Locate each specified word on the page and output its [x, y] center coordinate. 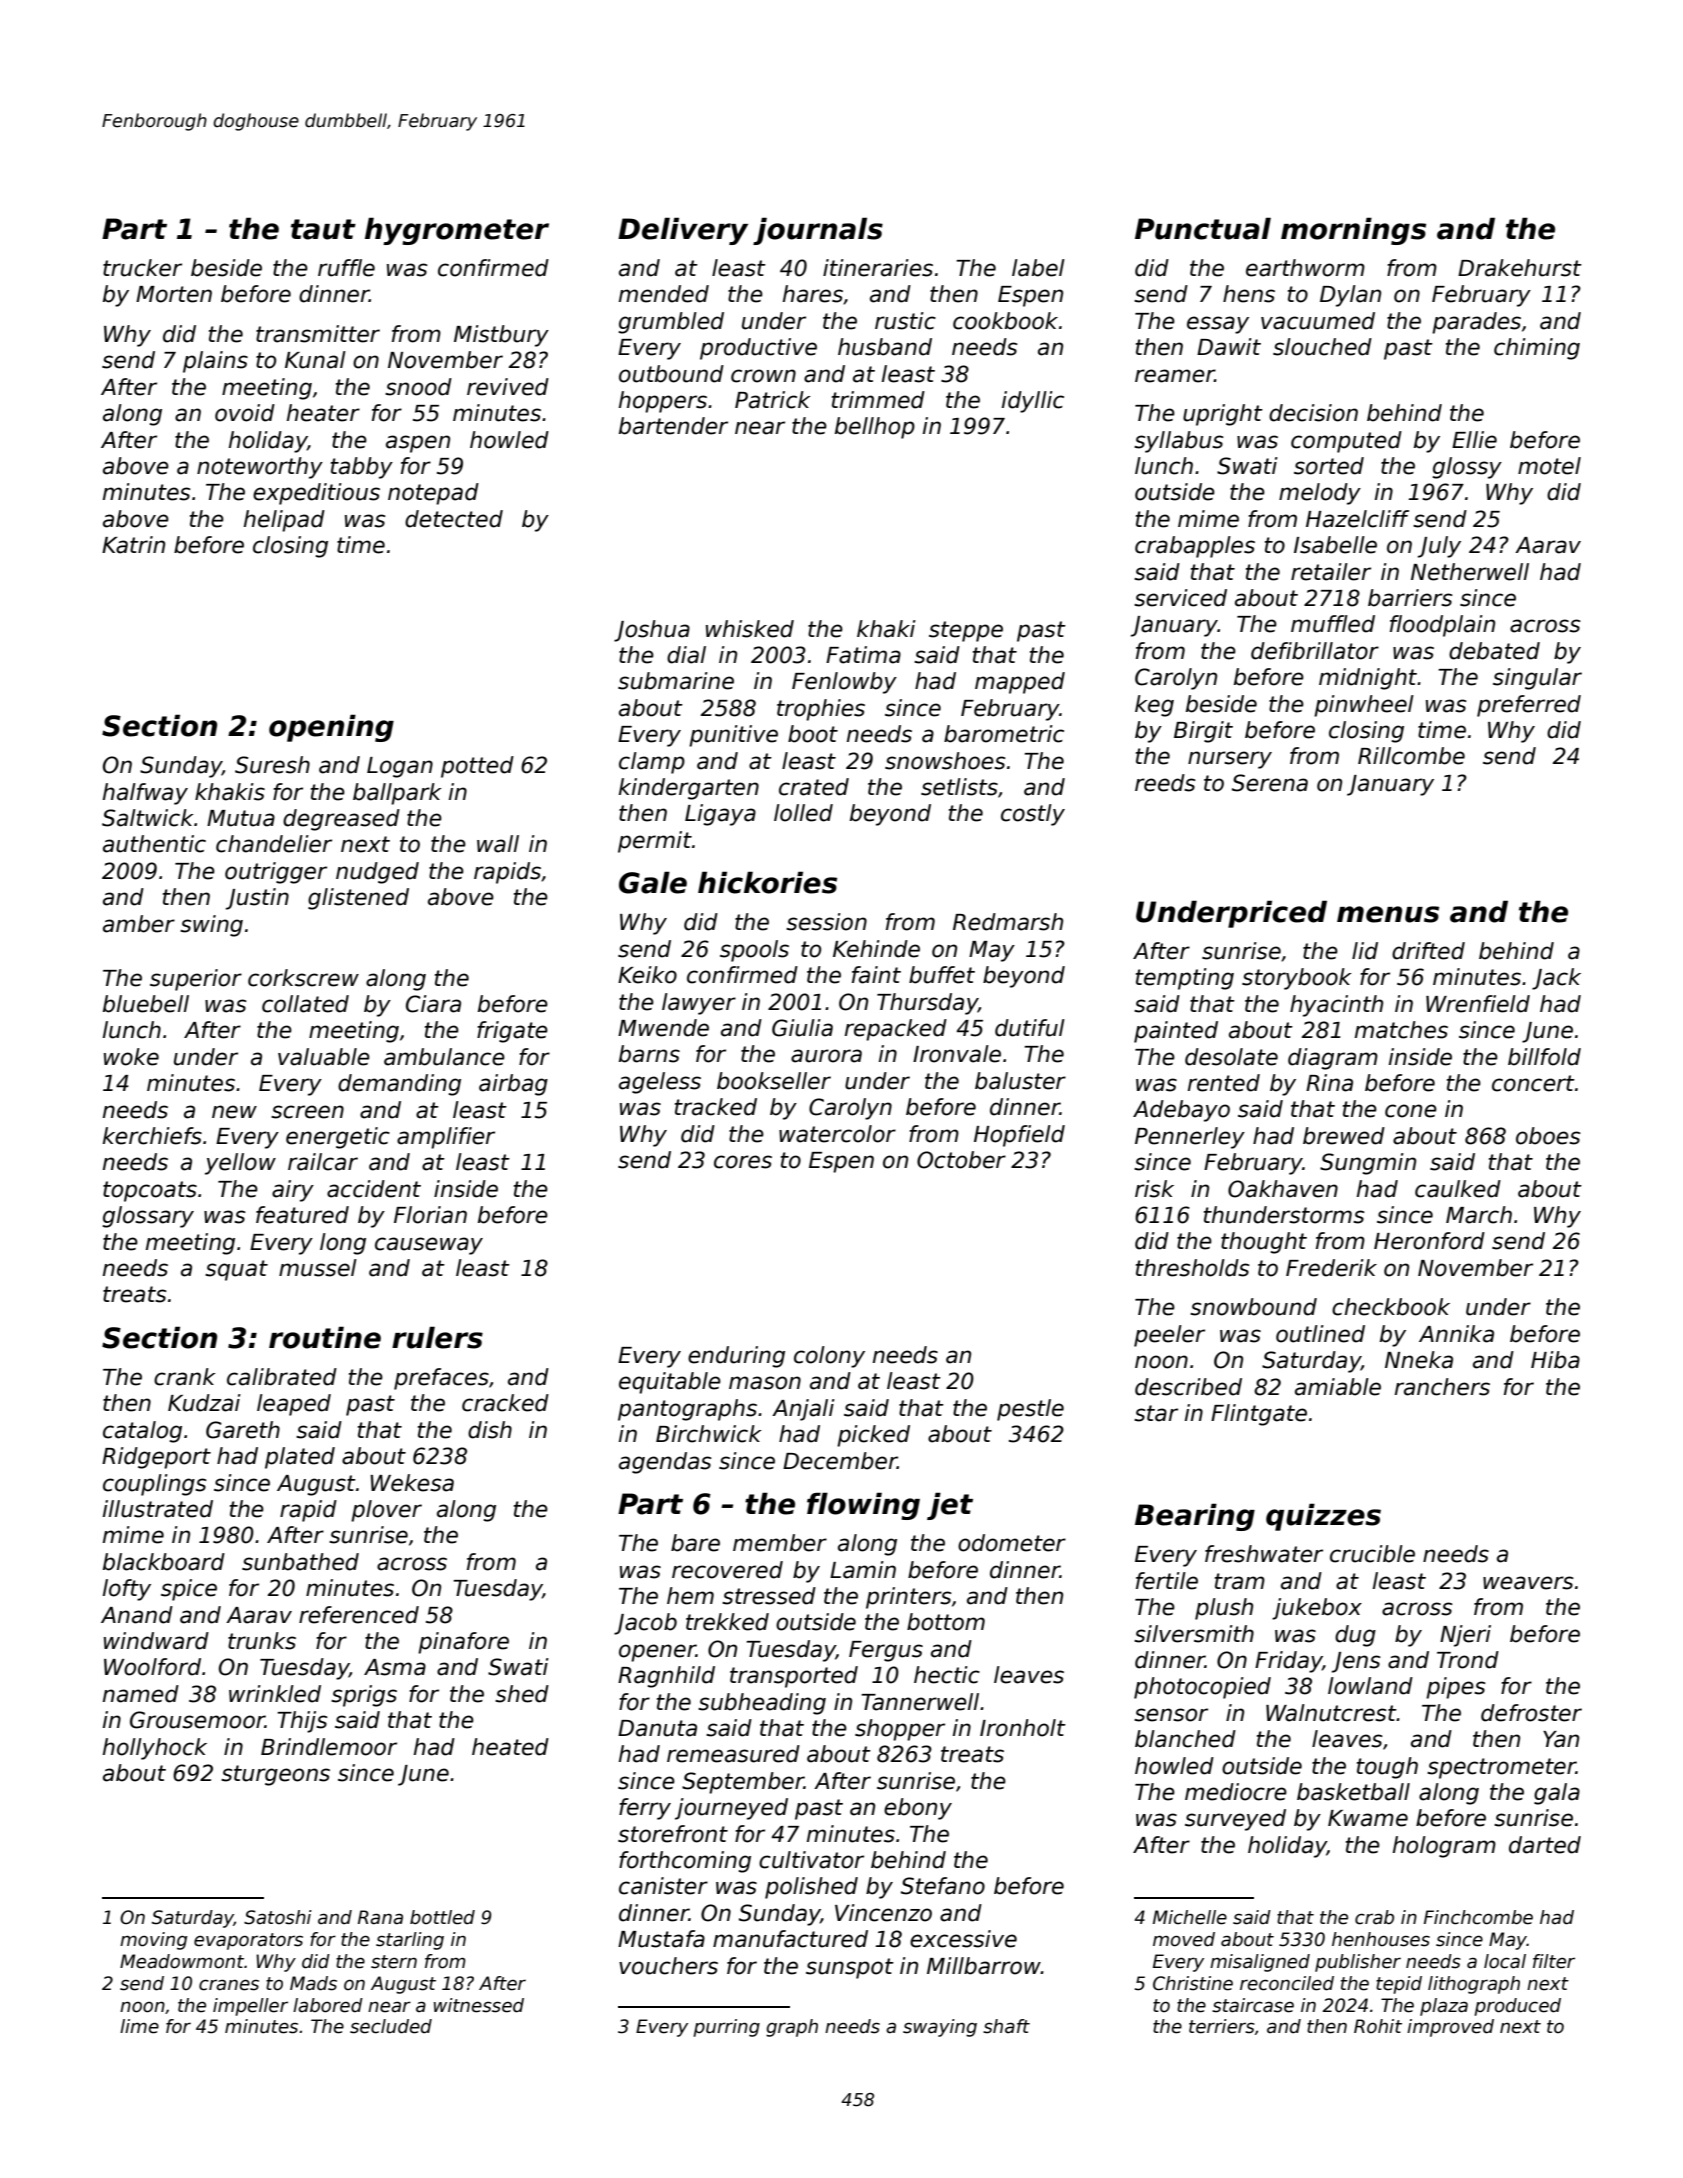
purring [726, 2028]
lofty [127, 1590]
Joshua [652, 631]
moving [153, 1941]
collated [305, 1004]
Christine [1193, 1983]
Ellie [1474, 440]
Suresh [272, 765]
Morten [174, 294]
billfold [1544, 1057]
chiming [1537, 349]
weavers [1528, 1583]
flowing [863, 1506]
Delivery [683, 231]
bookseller [774, 1081]
